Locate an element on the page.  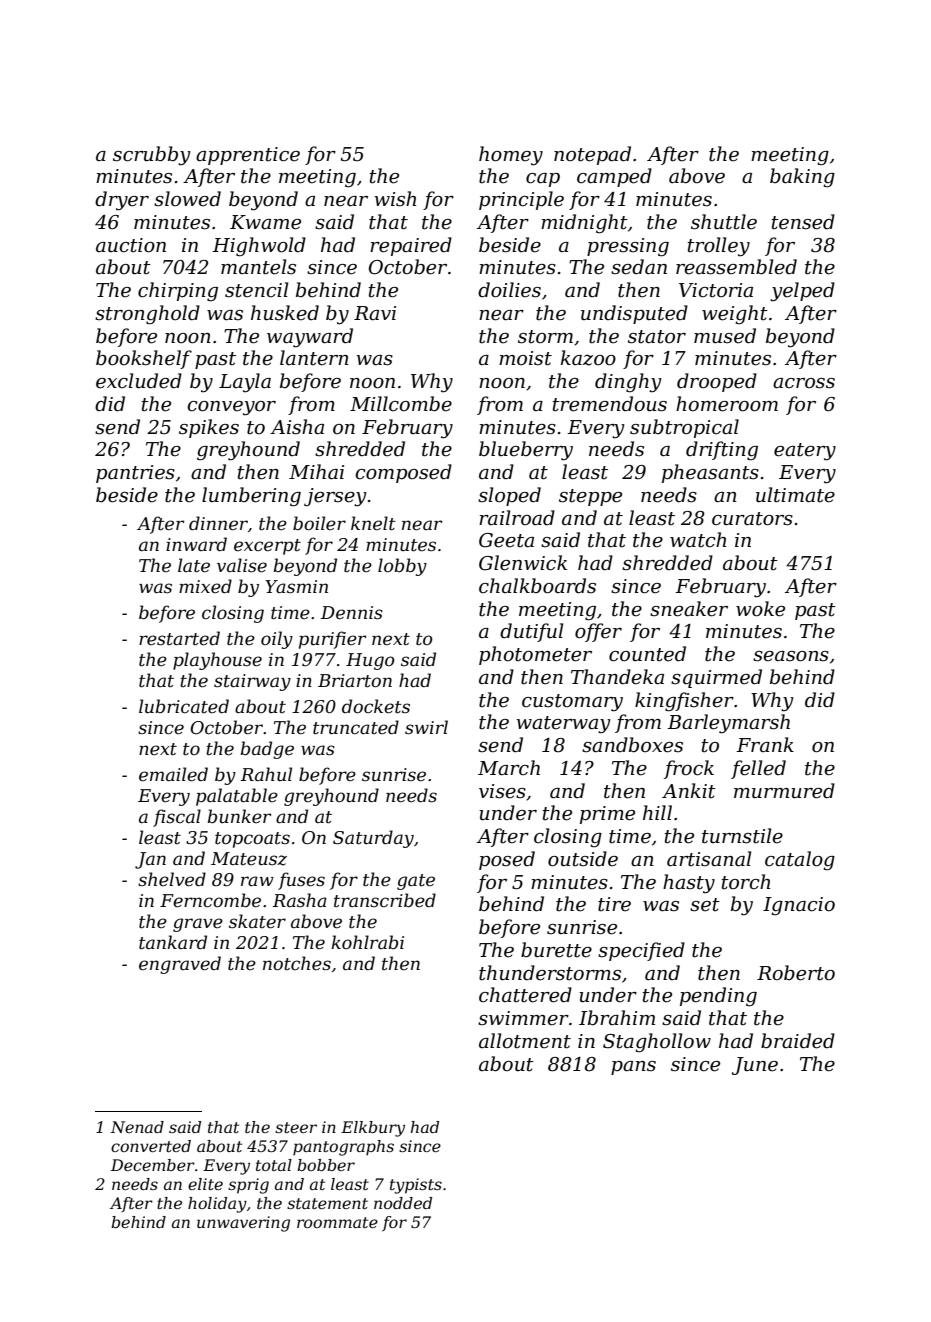
pantries is located at coordinates (135, 474).
